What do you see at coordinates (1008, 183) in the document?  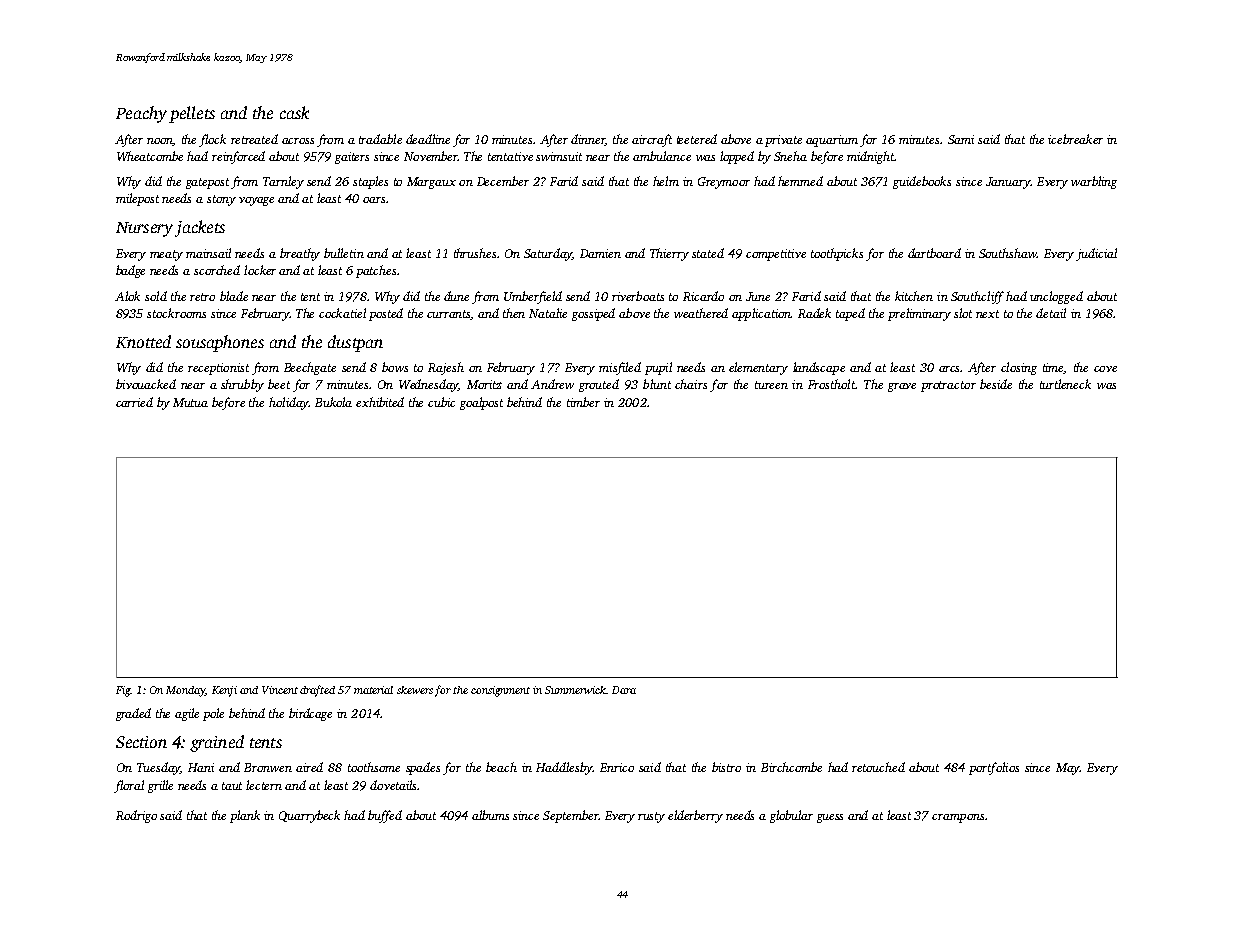 I see `January` at bounding box center [1008, 183].
